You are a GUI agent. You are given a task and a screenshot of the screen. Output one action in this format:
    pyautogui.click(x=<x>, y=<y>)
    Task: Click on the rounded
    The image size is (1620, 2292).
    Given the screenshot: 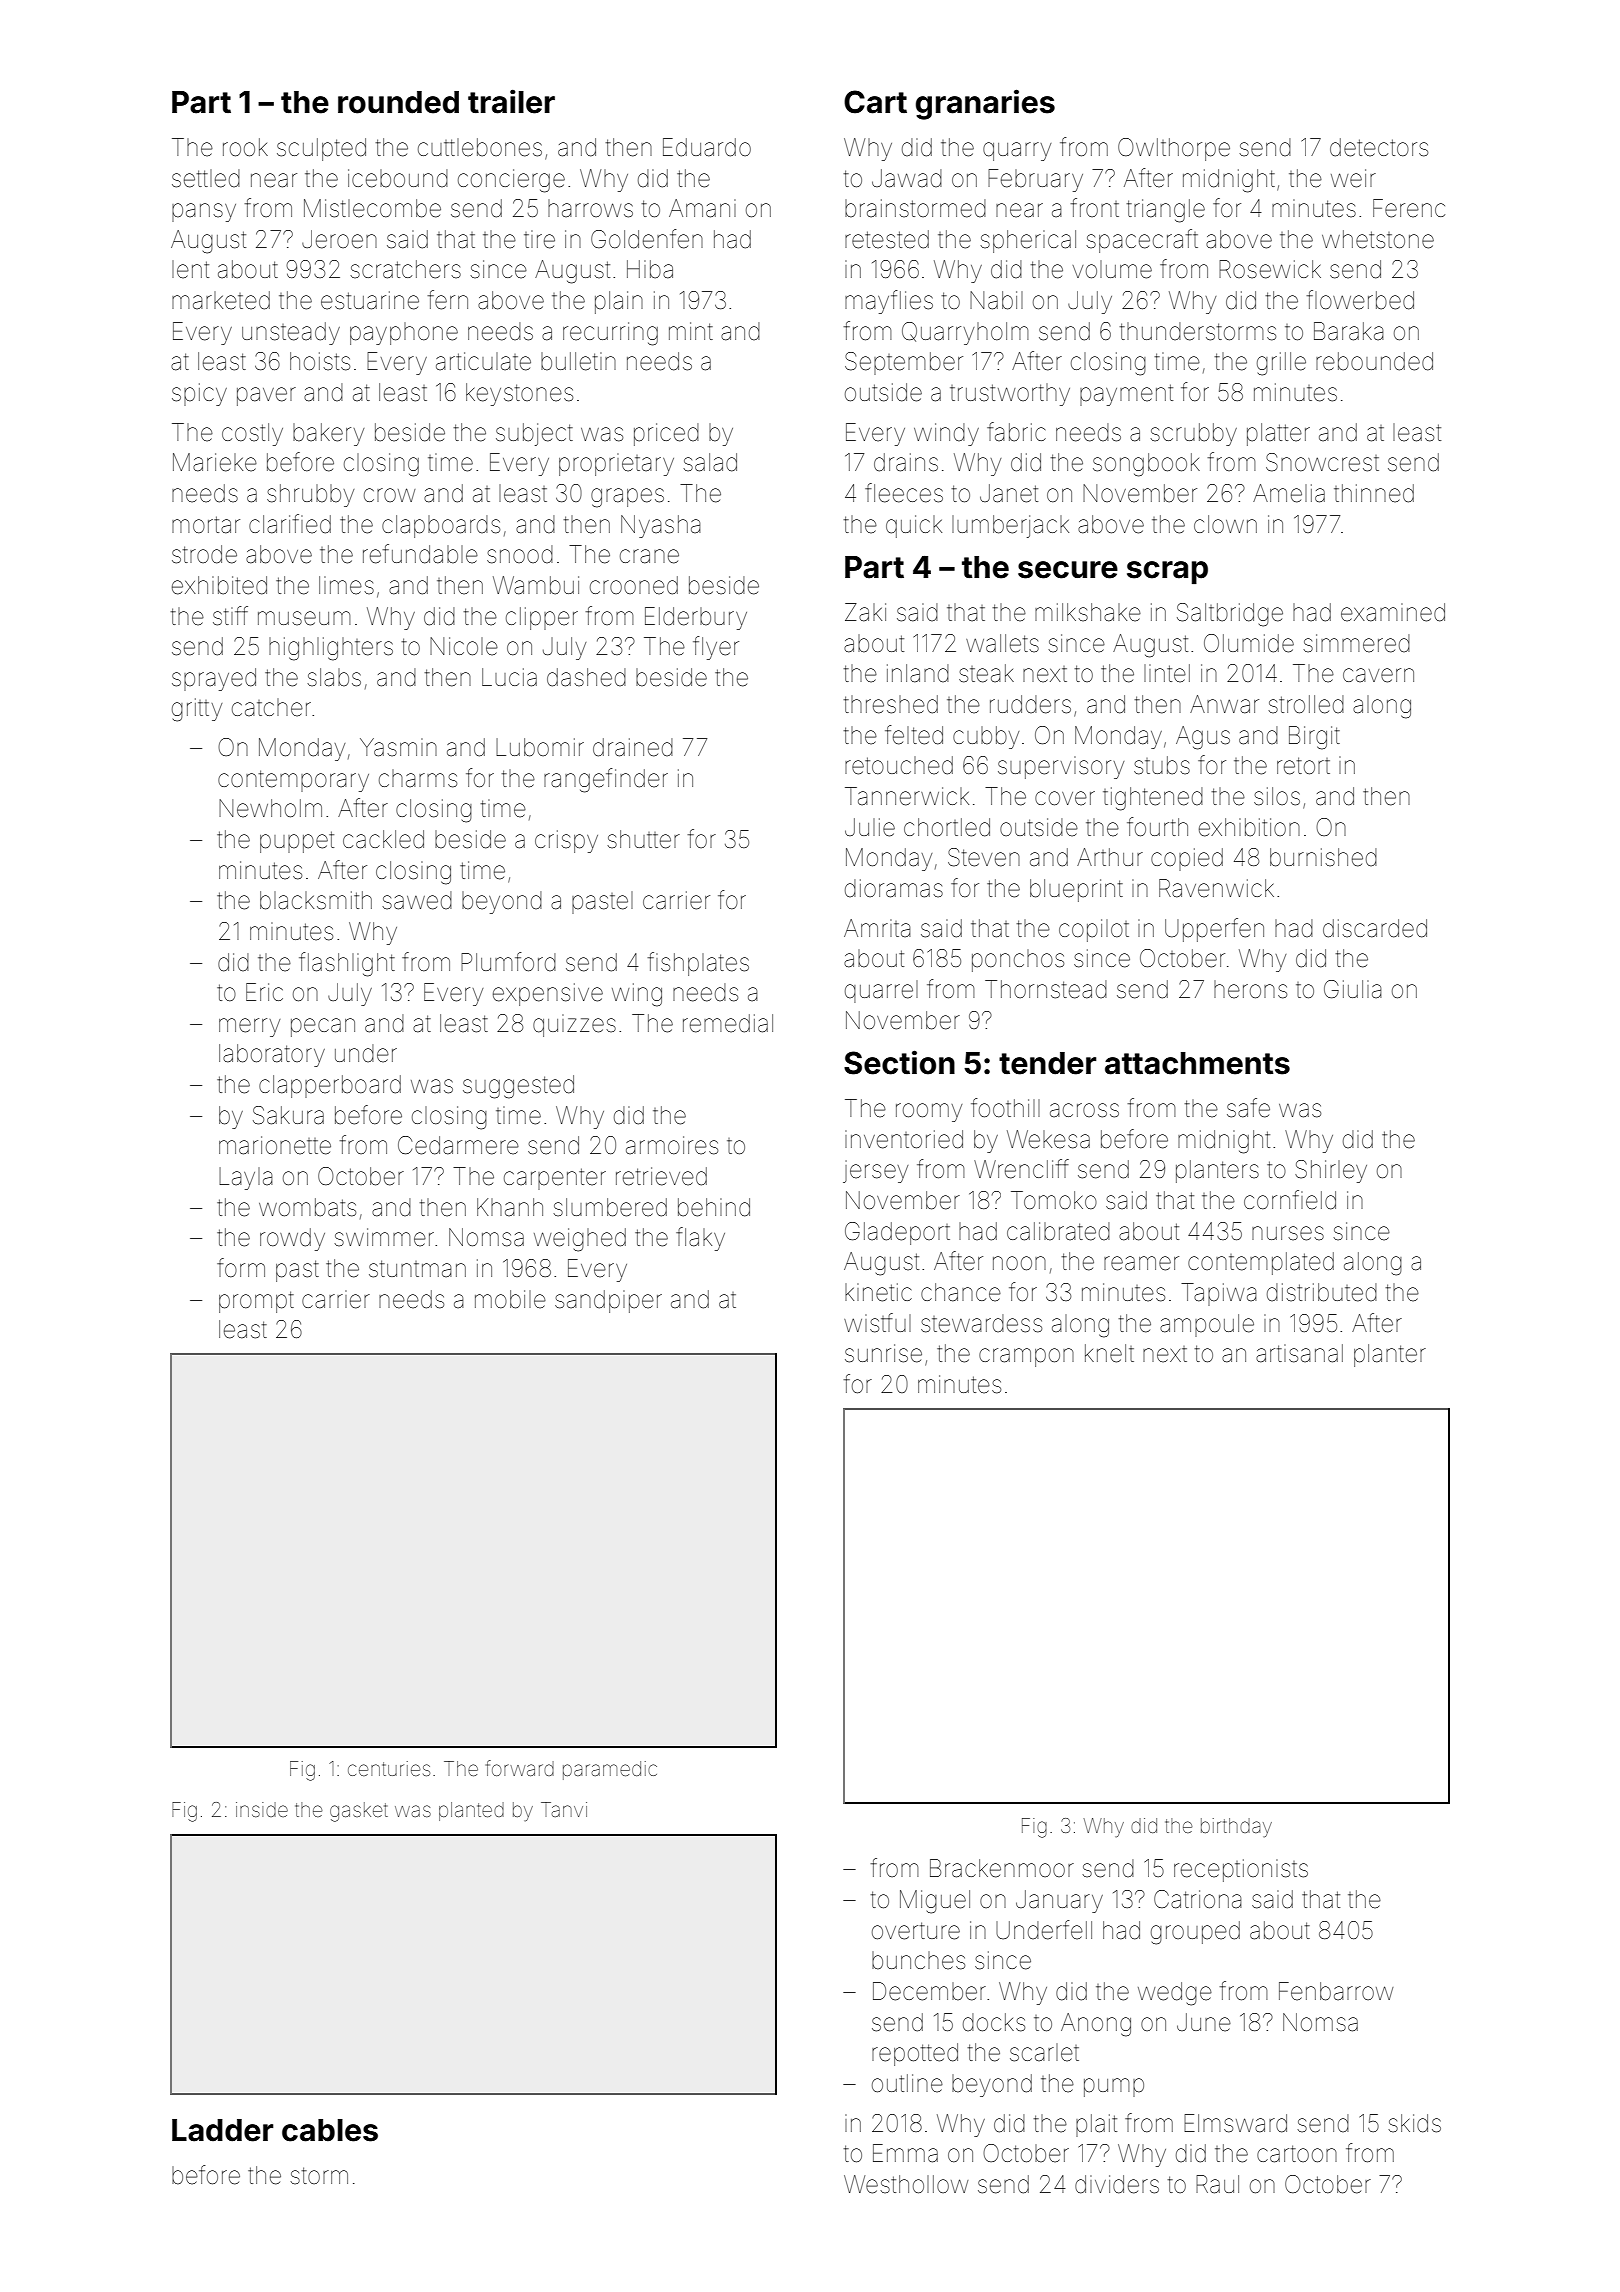 What is the action you would take?
    pyautogui.click(x=398, y=102)
